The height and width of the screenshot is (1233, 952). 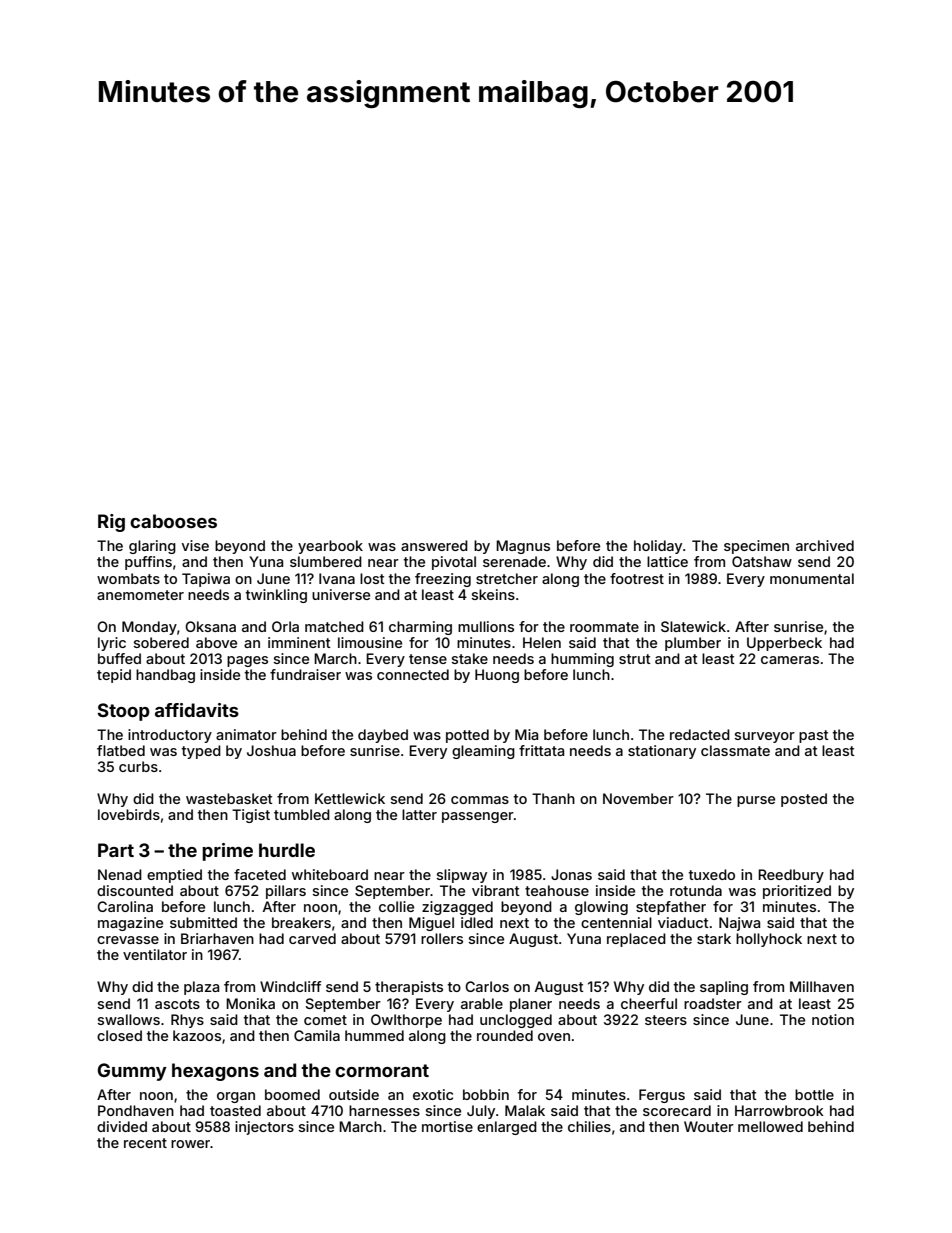 What do you see at coordinates (709, 1126) in the screenshot?
I see `Wouter` at bounding box center [709, 1126].
